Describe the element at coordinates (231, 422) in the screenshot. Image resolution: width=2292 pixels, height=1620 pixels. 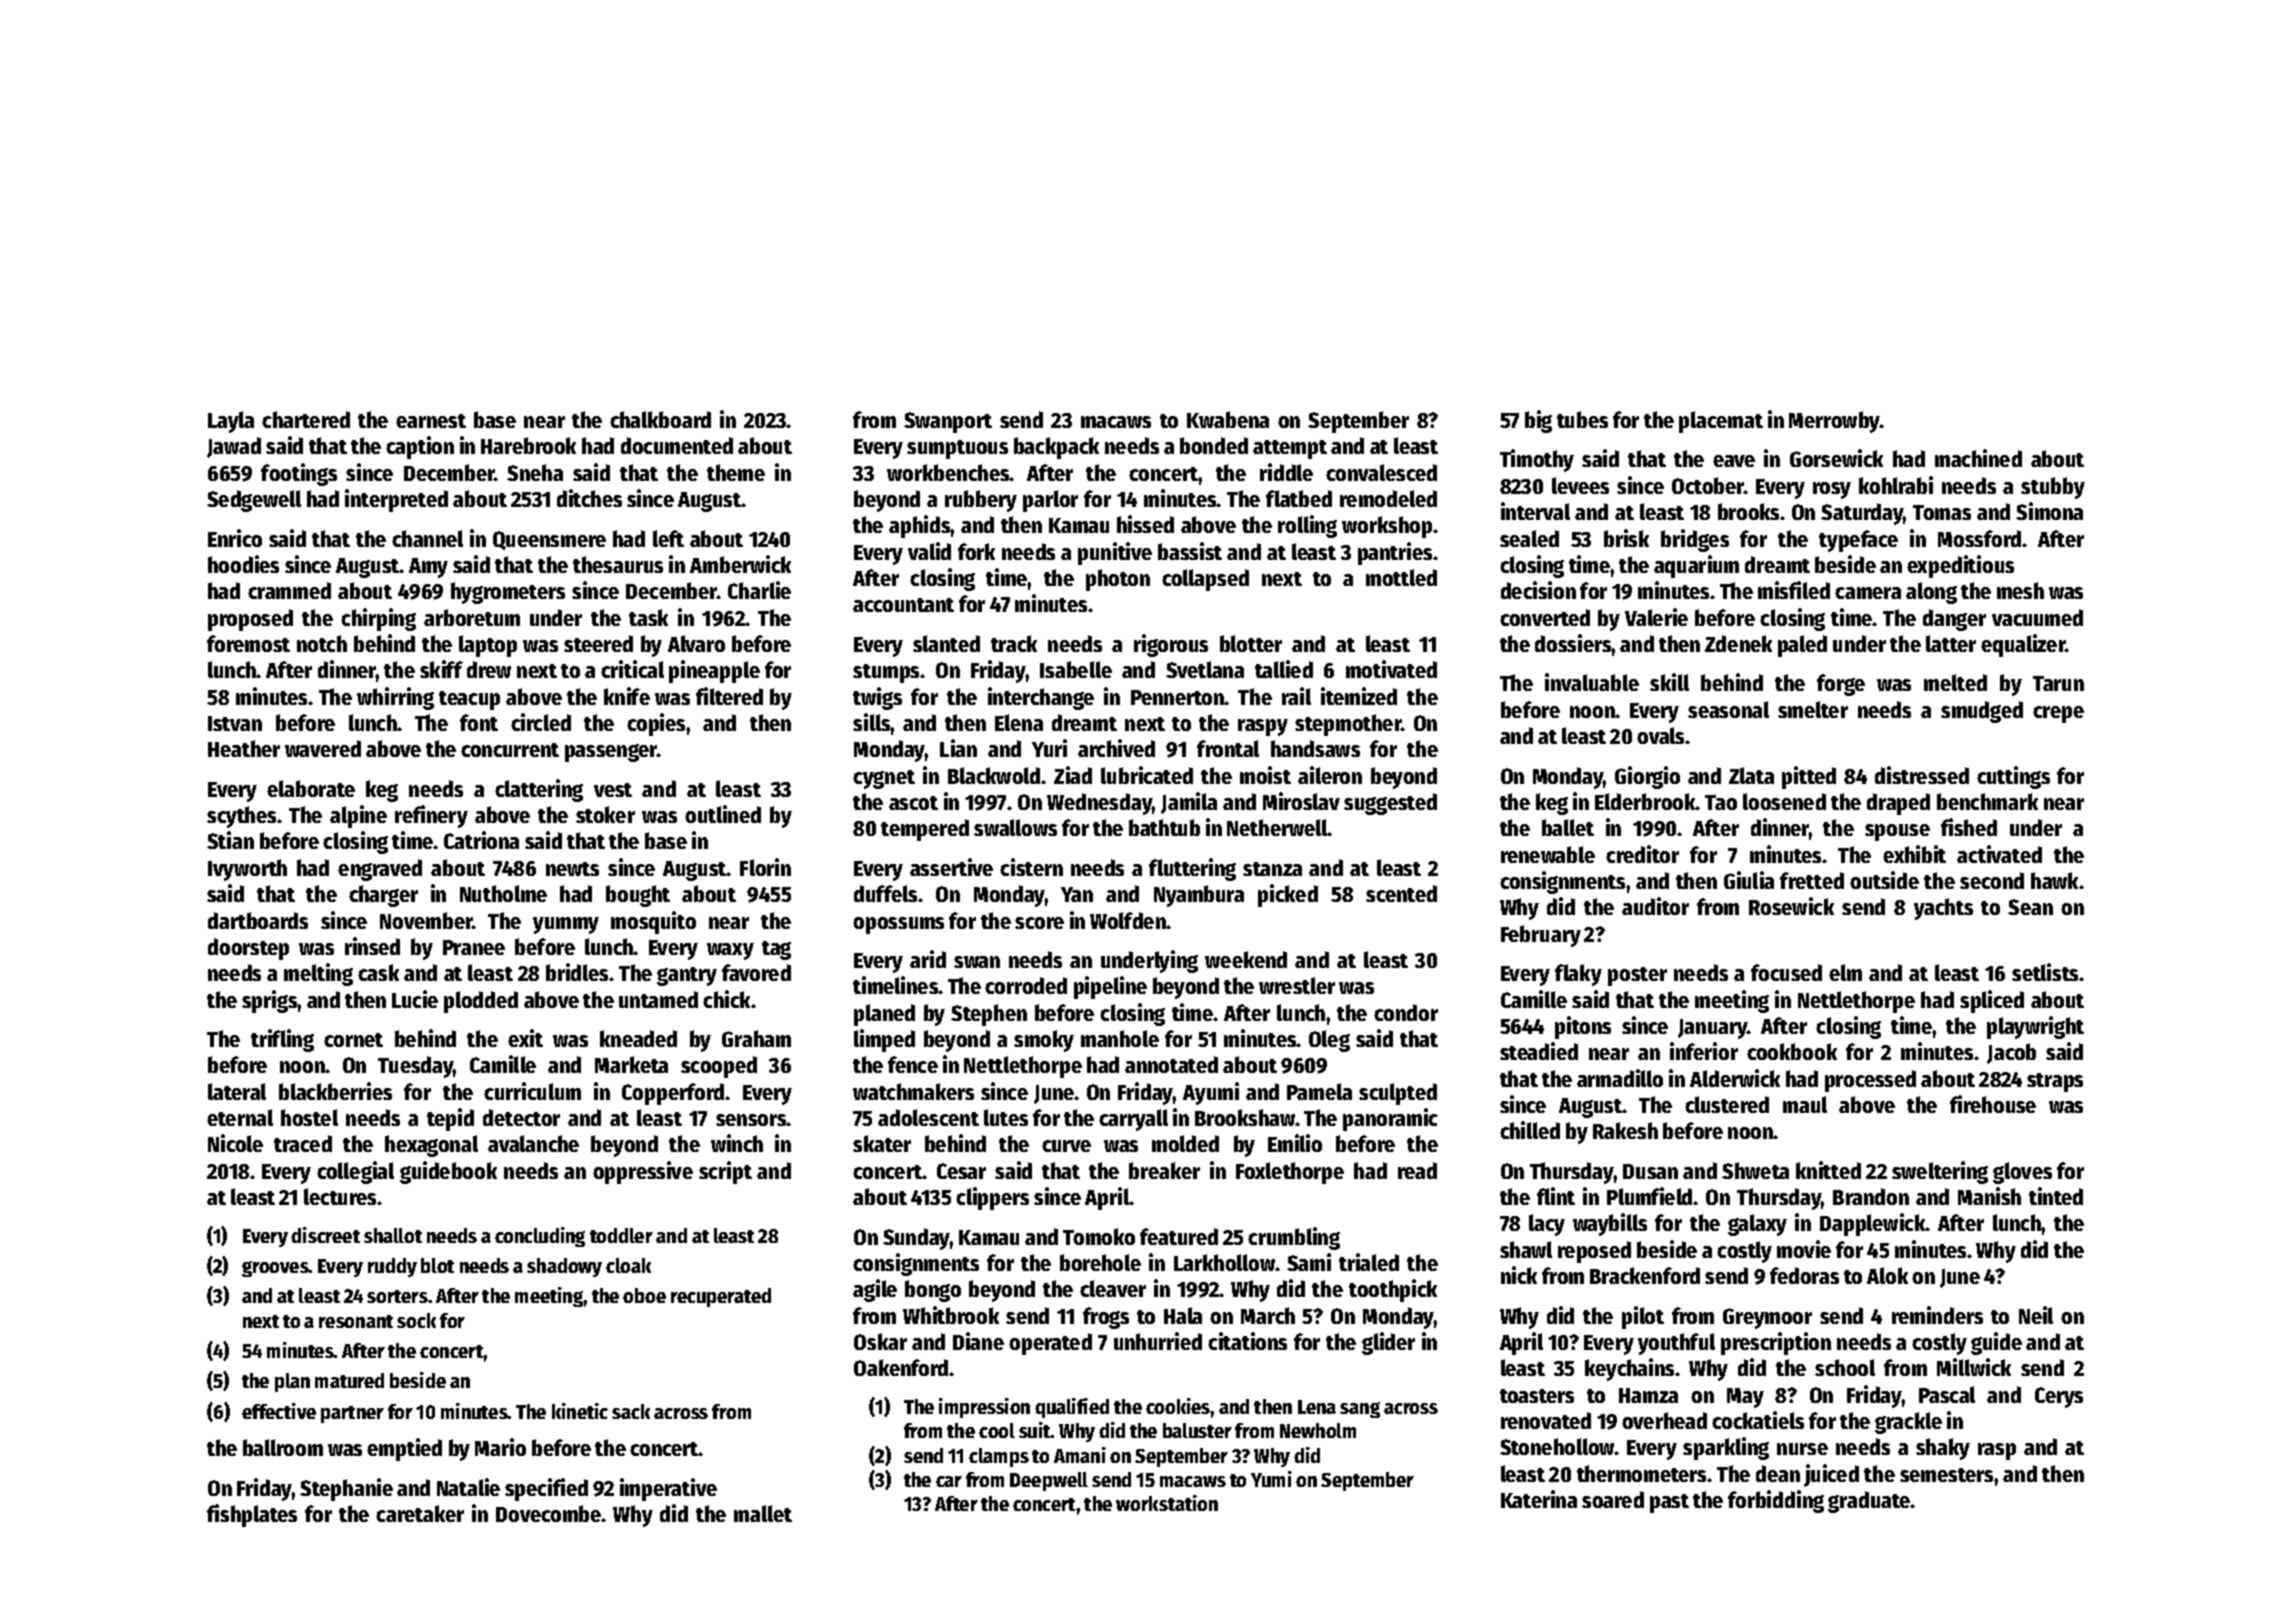
I see `Layla` at that location.
